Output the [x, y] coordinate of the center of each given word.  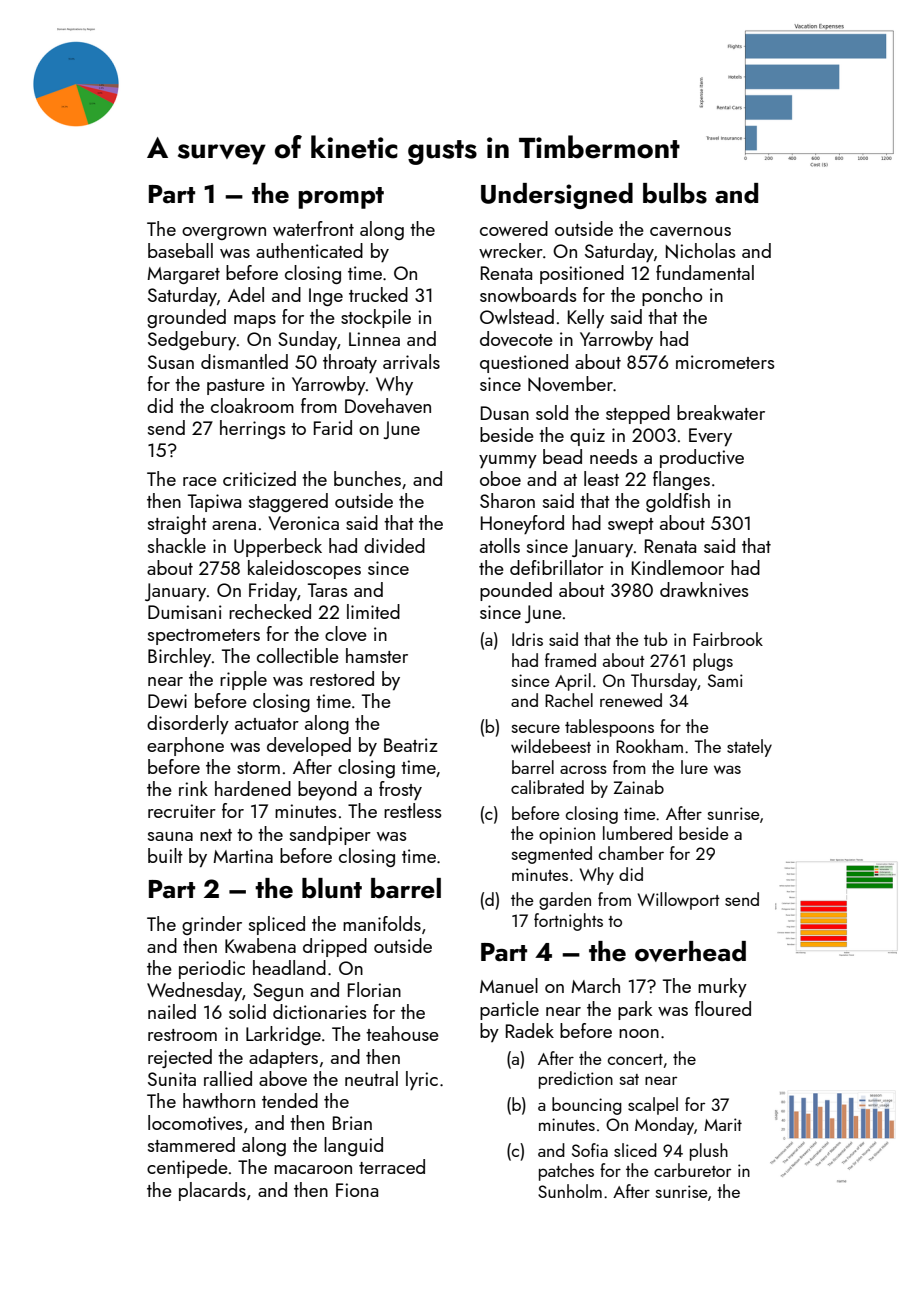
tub [655, 639]
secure [536, 728]
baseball [180, 250]
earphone [185, 746]
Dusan [505, 413]
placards [212, 1191]
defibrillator [557, 567]
